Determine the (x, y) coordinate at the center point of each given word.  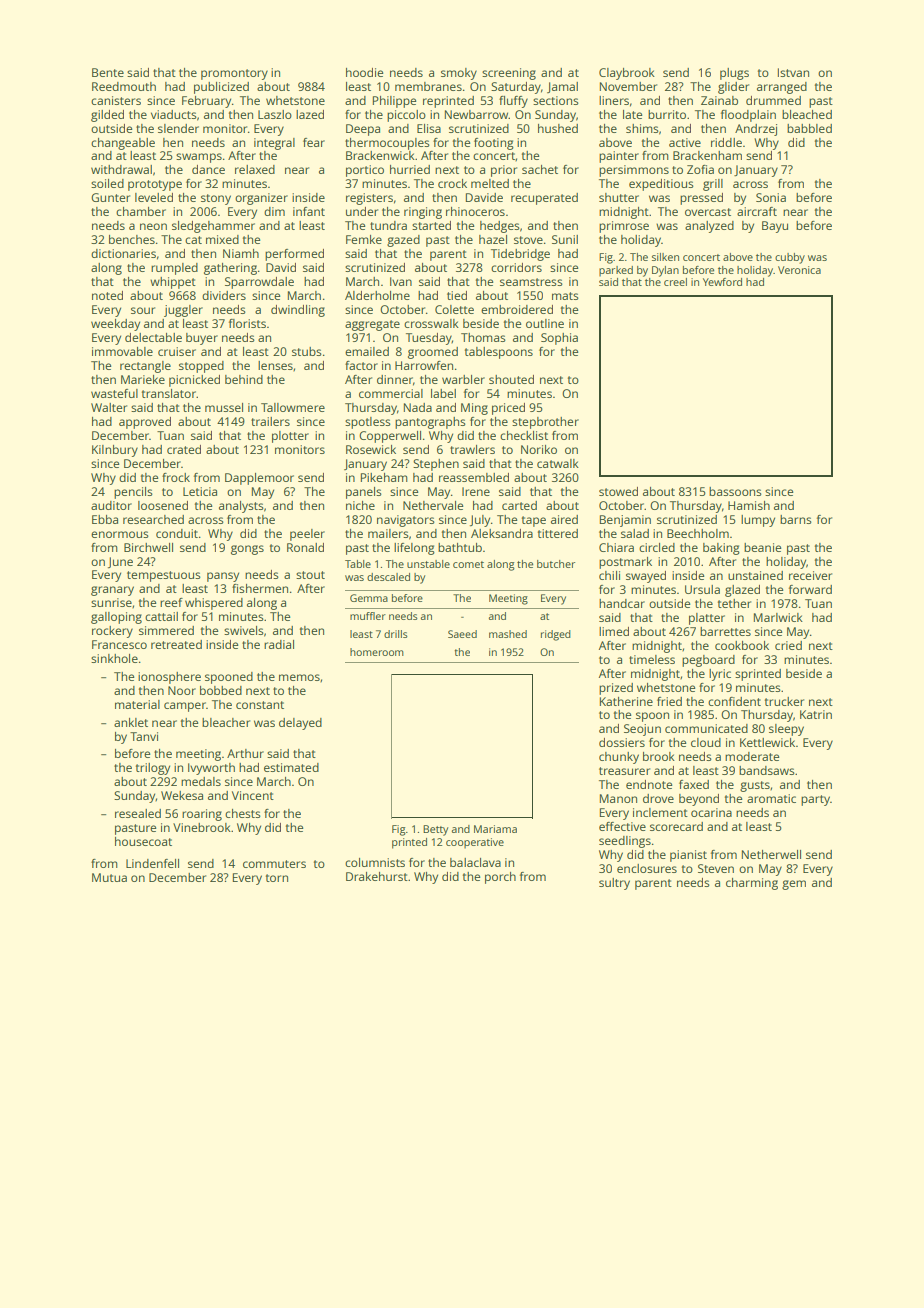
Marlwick (778, 617)
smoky (459, 74)
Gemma (369, 598)
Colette (454, 309)
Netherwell (771, 854)
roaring (202, 815)
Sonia (771, 197)
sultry (614, 884)
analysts (241, 507)
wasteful (114, 393)
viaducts (174, 114)
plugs (734, 74)
